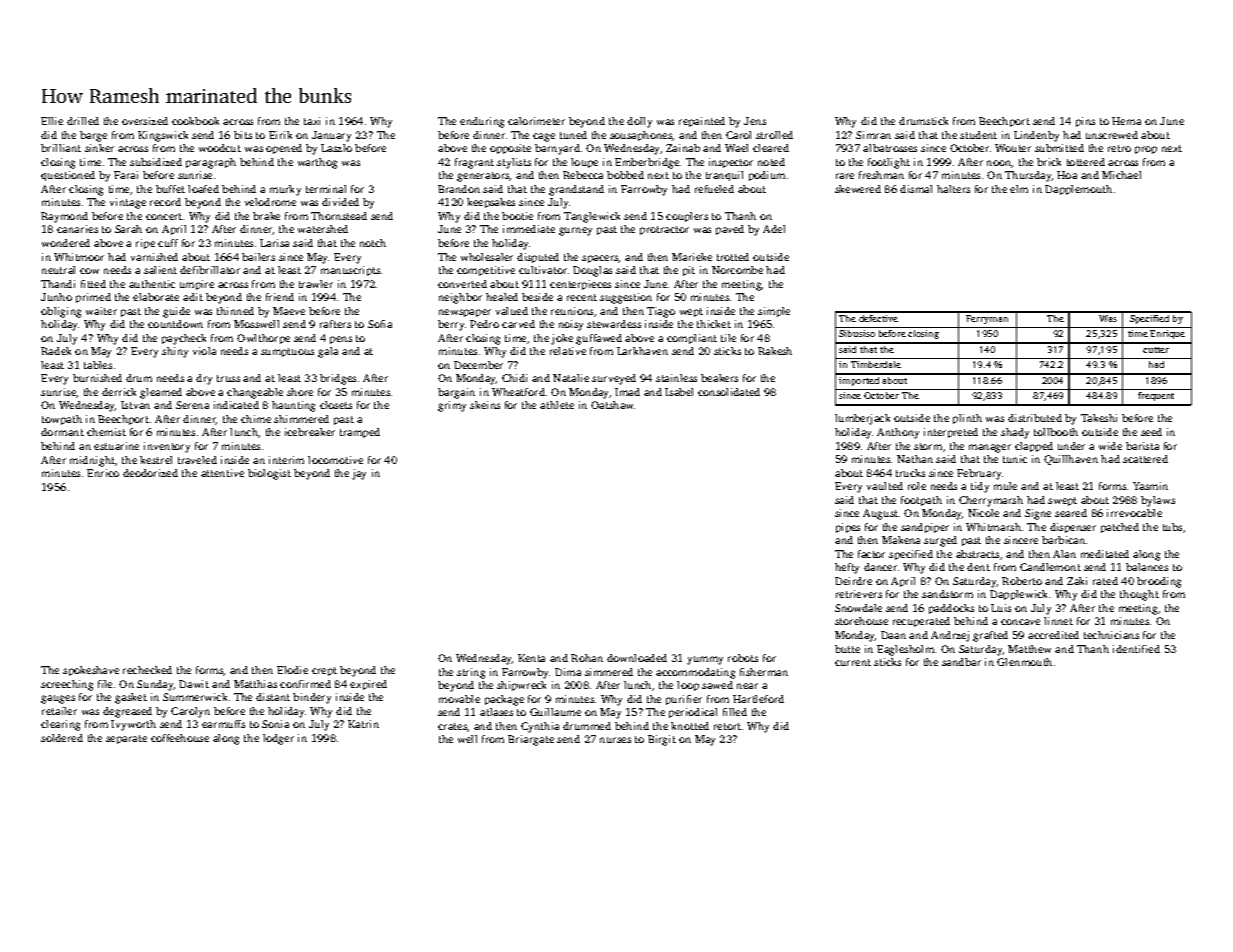  What do you see at coordinates (106, 432) in the image?
I see `chemist` at bounding box center [106, 432].
